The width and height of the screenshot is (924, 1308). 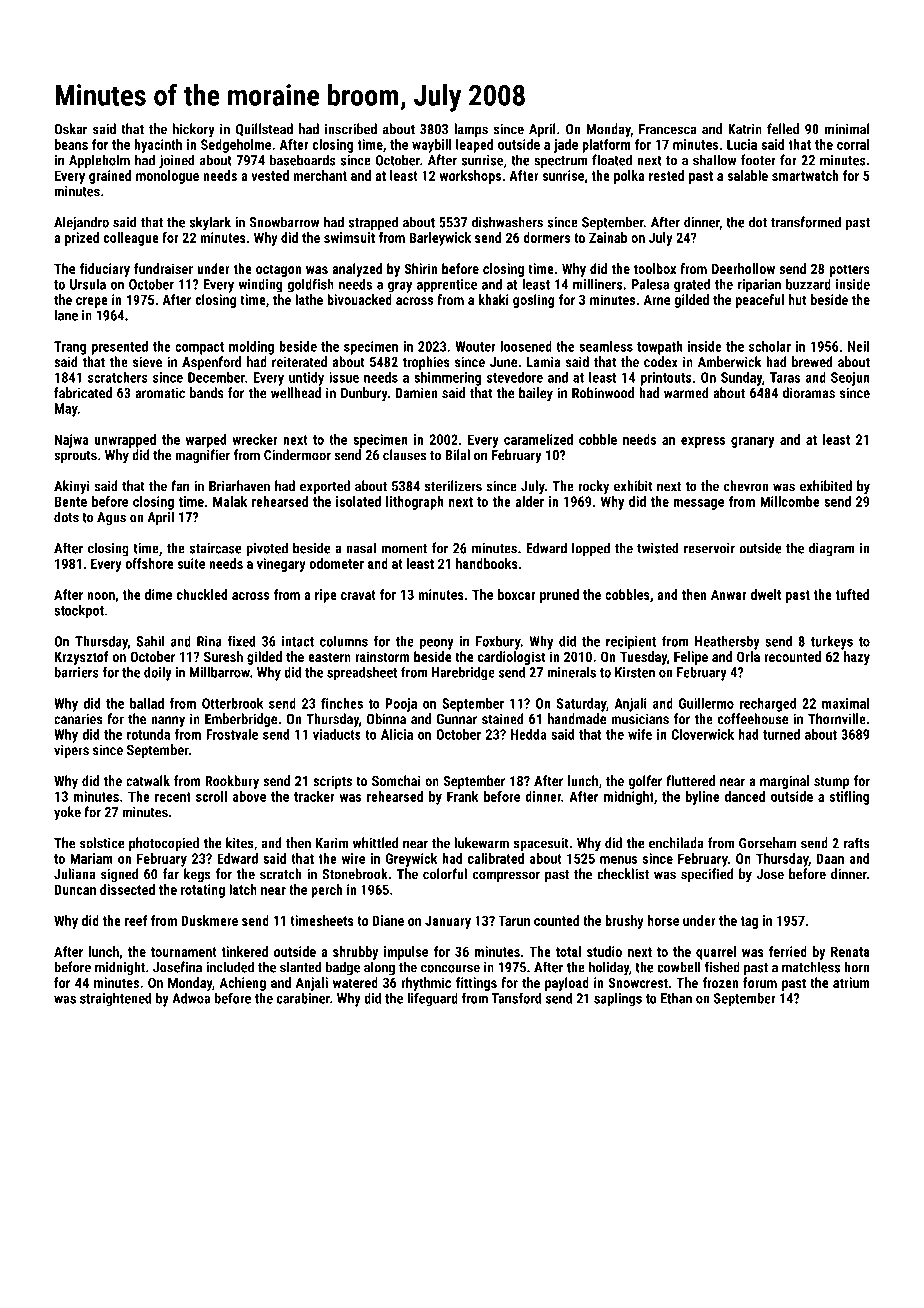 What do you see at coordinates (850, 379) in the screenshot?
I see `Seojun` at bounding box center [850, 379].
